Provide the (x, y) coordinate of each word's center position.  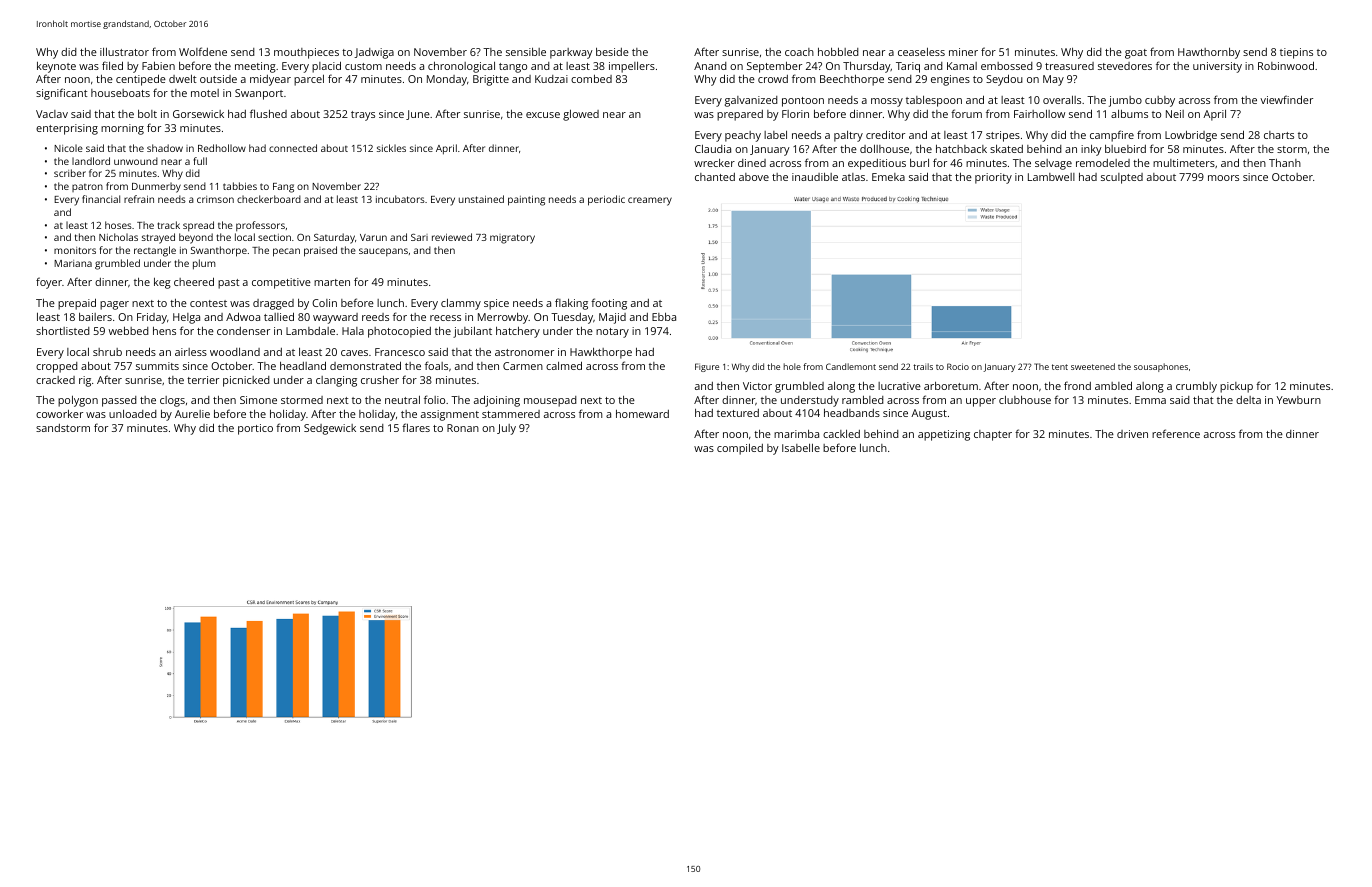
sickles (391, 148)
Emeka (888, 177)
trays (363, 116)
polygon (78, 401)
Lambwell (1051, 177)
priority (993, 178)
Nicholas (118, 237)
